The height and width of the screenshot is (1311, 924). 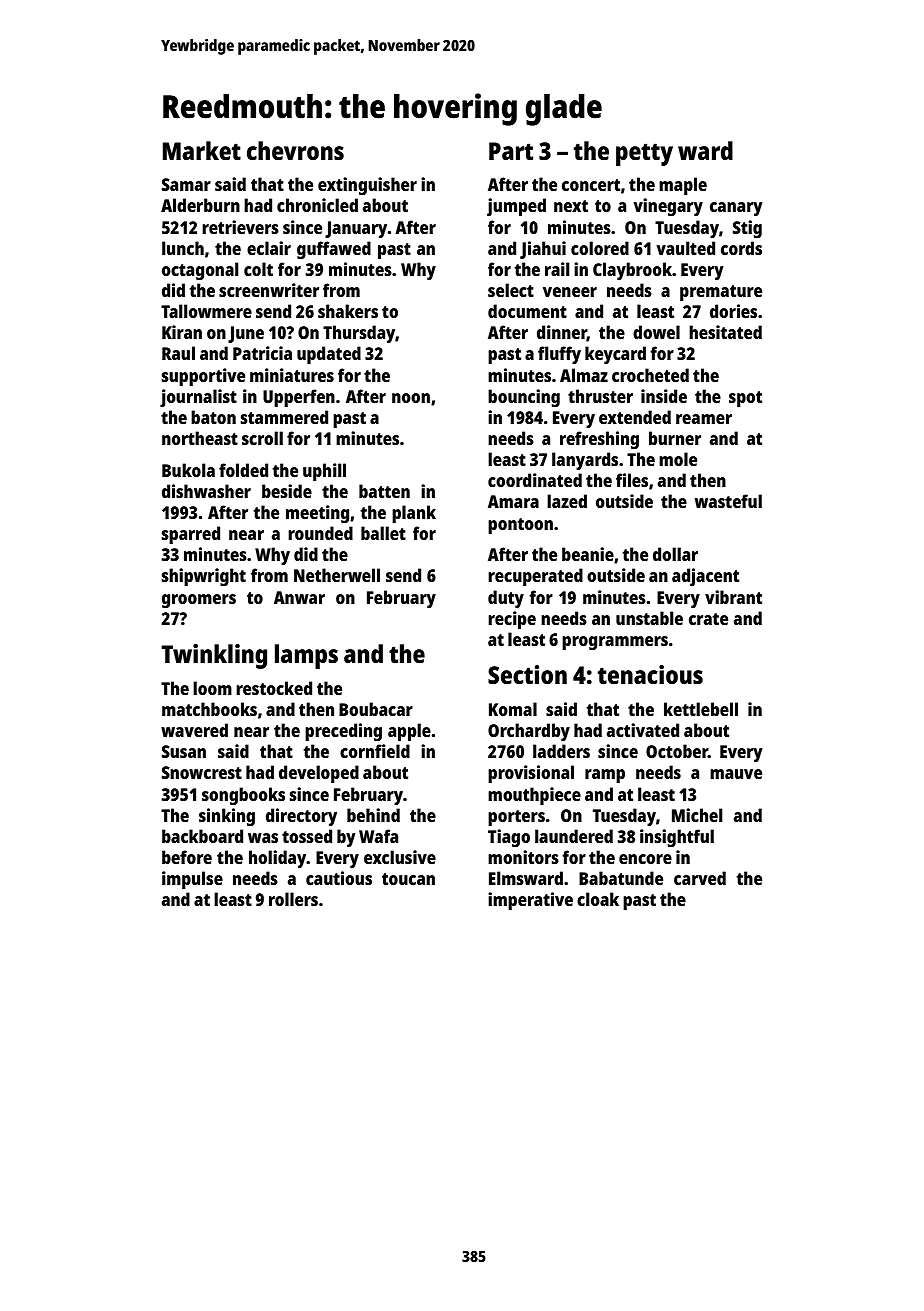 What do you see at coordinates (306, 656) in the screenshot?
I see `lamps` at bounding box center [306, 656].
